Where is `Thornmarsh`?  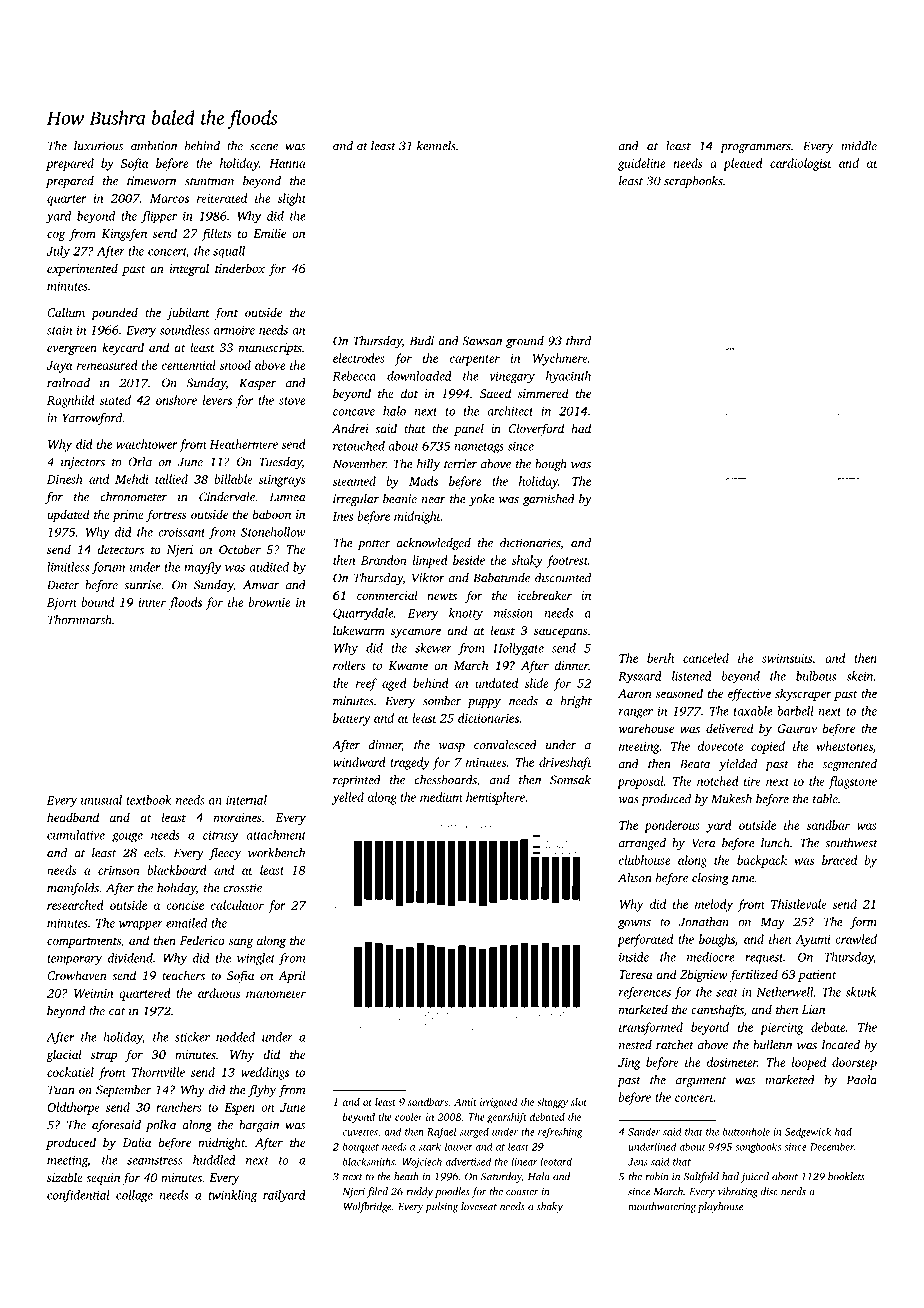
Thornmarsh is located at coordinates (80, 620).
